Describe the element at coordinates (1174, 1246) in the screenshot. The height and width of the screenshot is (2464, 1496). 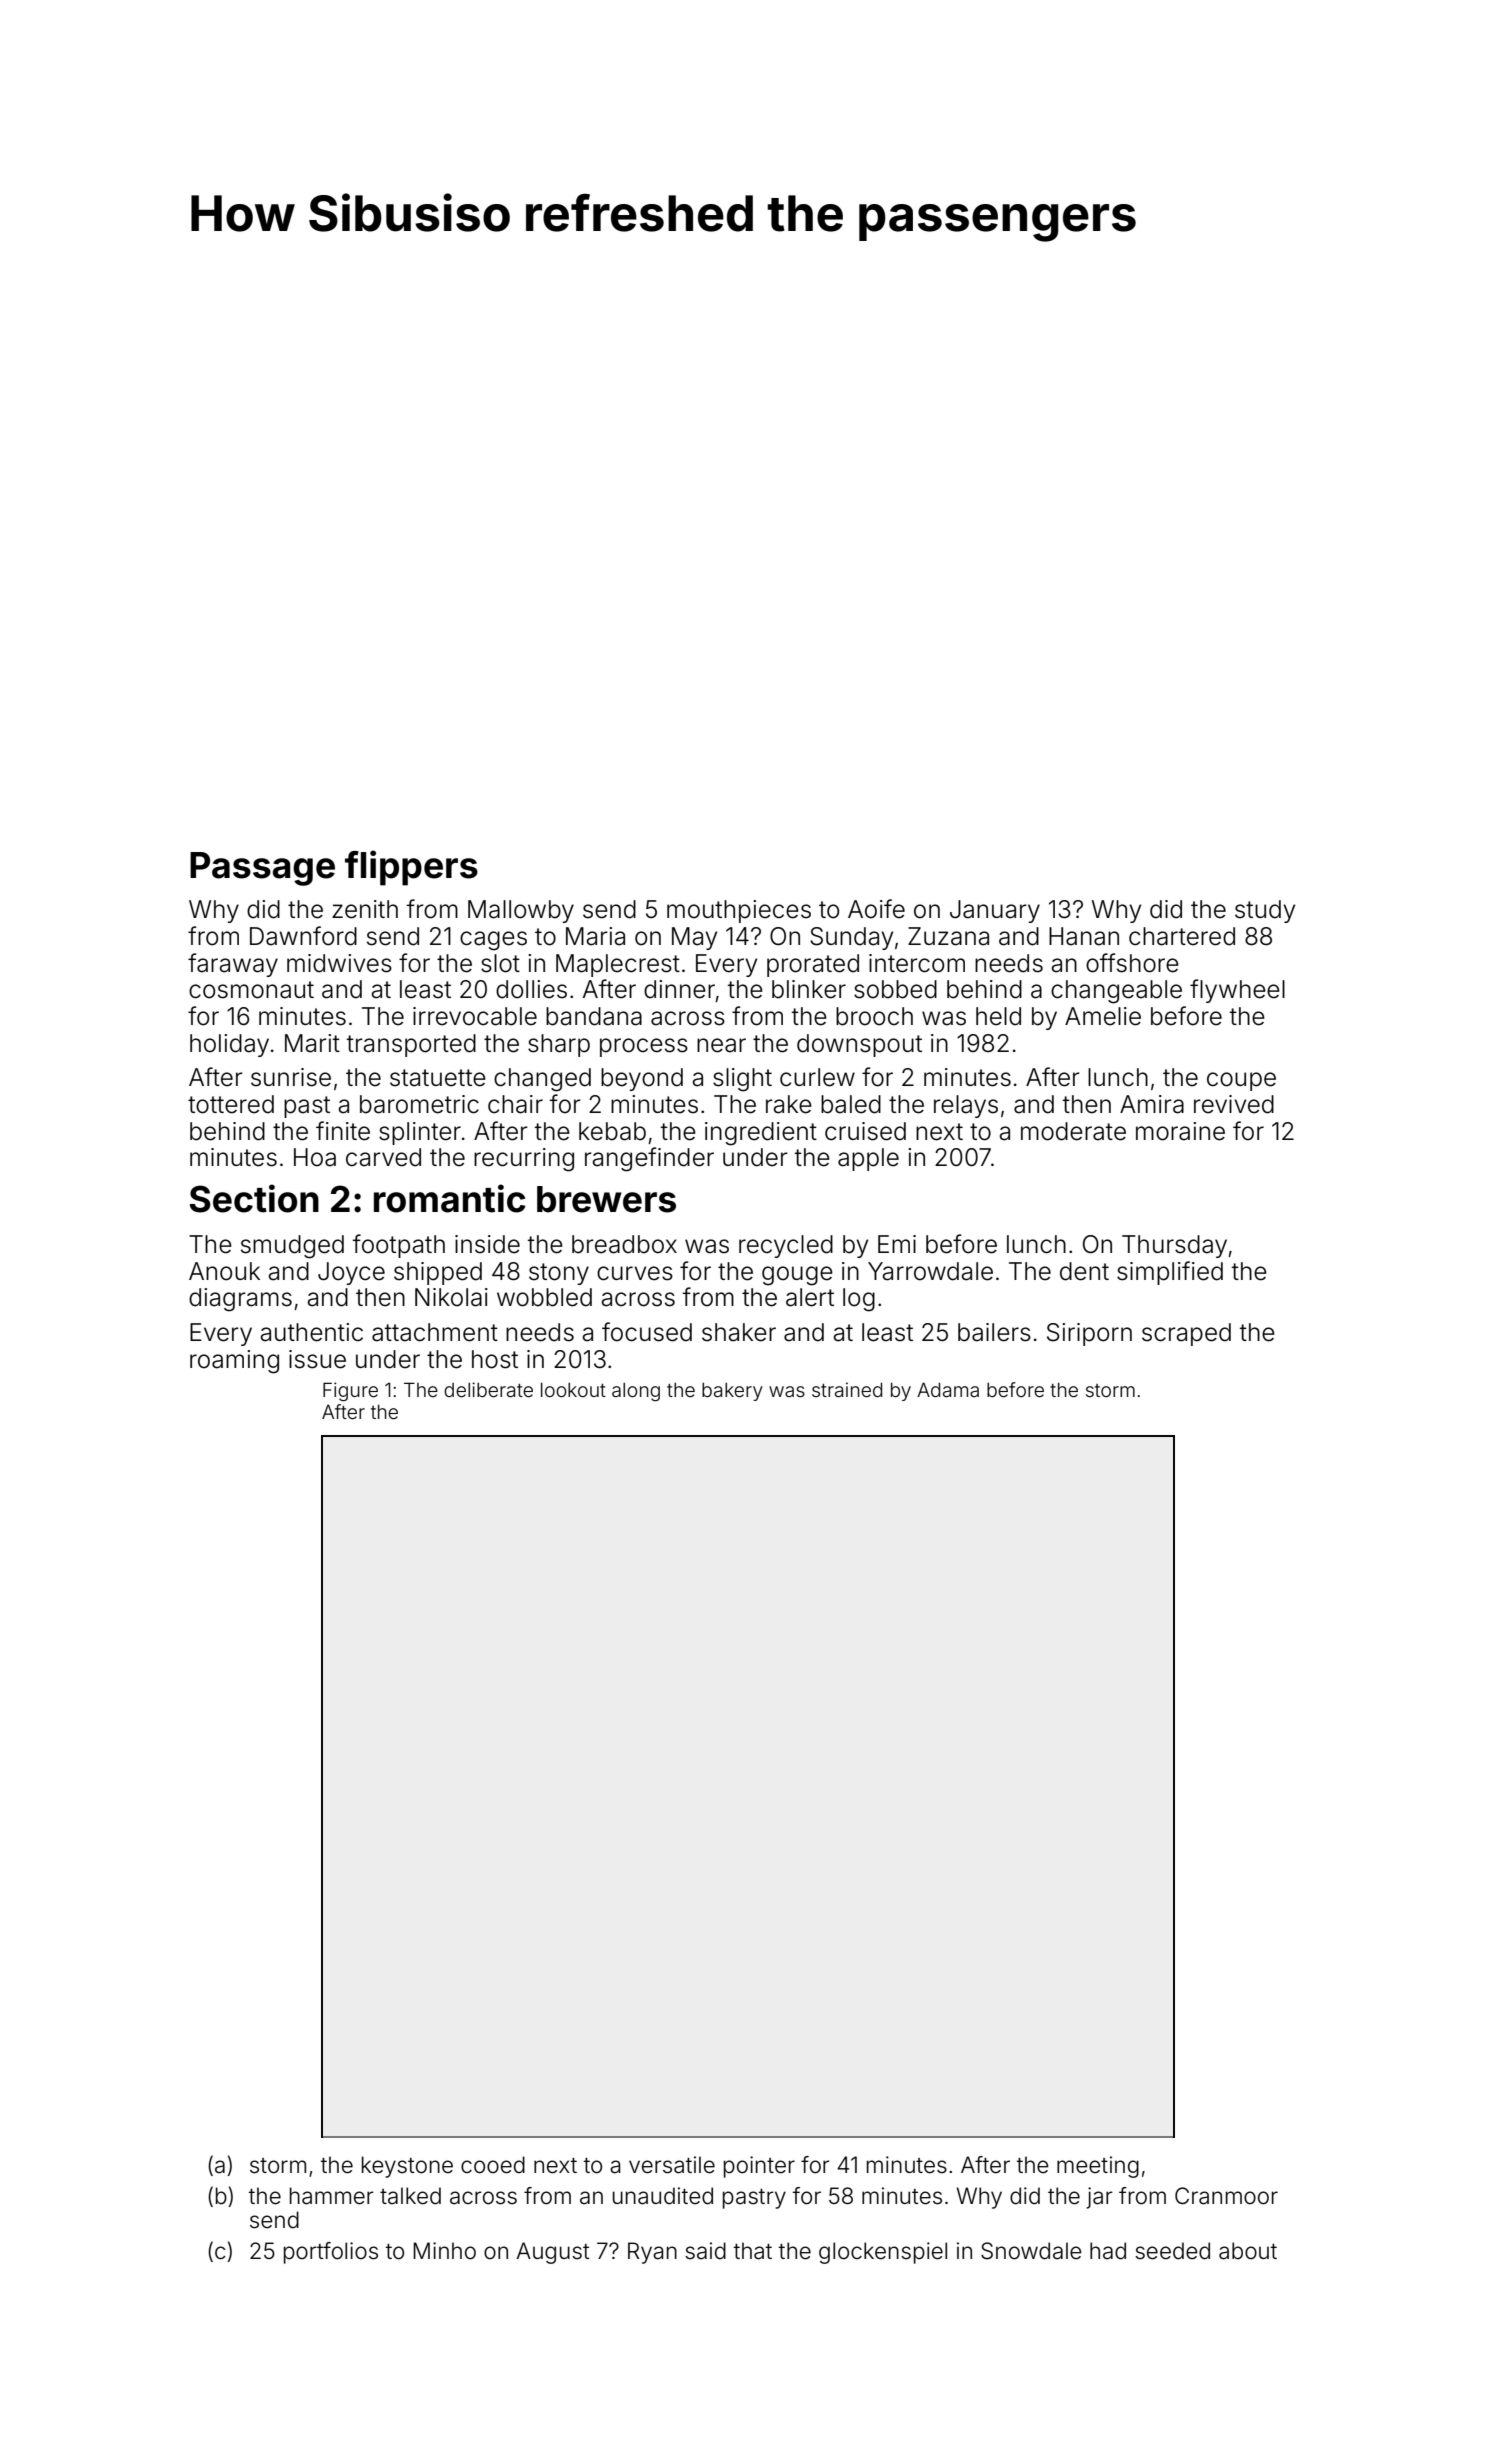
I see `Thursday` at that location.
